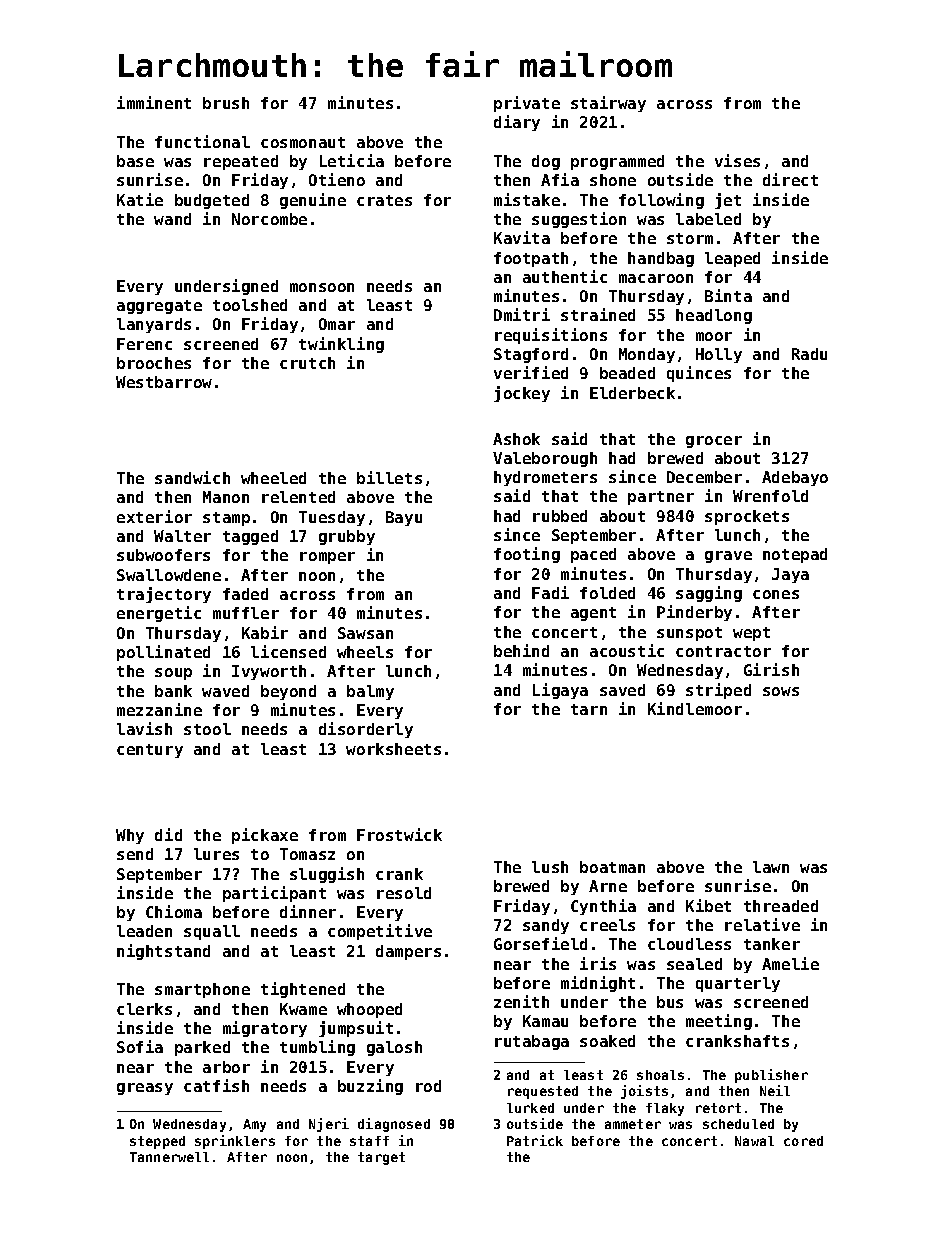 The width and height of the document is (952, 1233). I want to click on exterior, so click(154, 516).
